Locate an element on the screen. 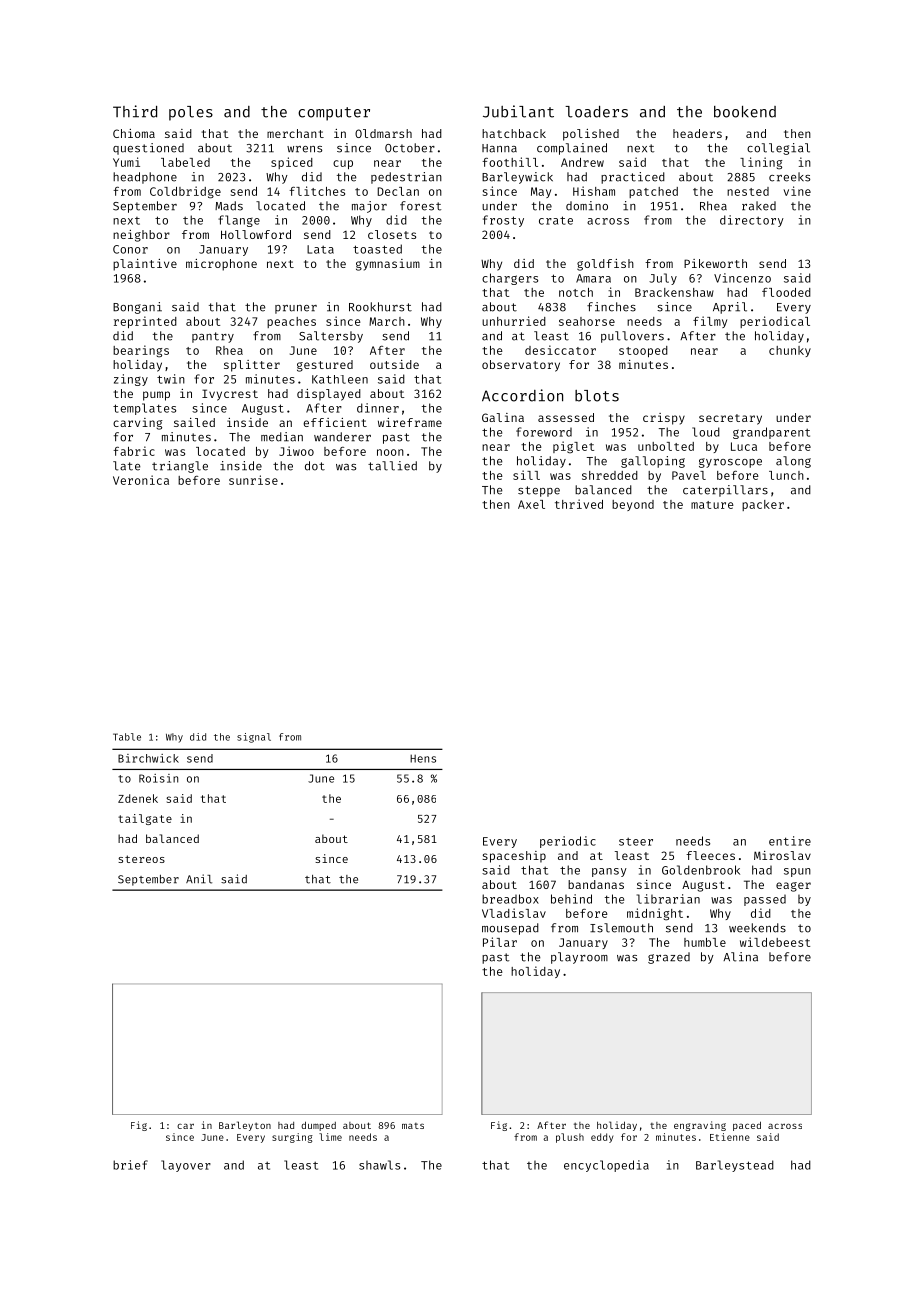  brief is located at coordinates (130, 1165).
